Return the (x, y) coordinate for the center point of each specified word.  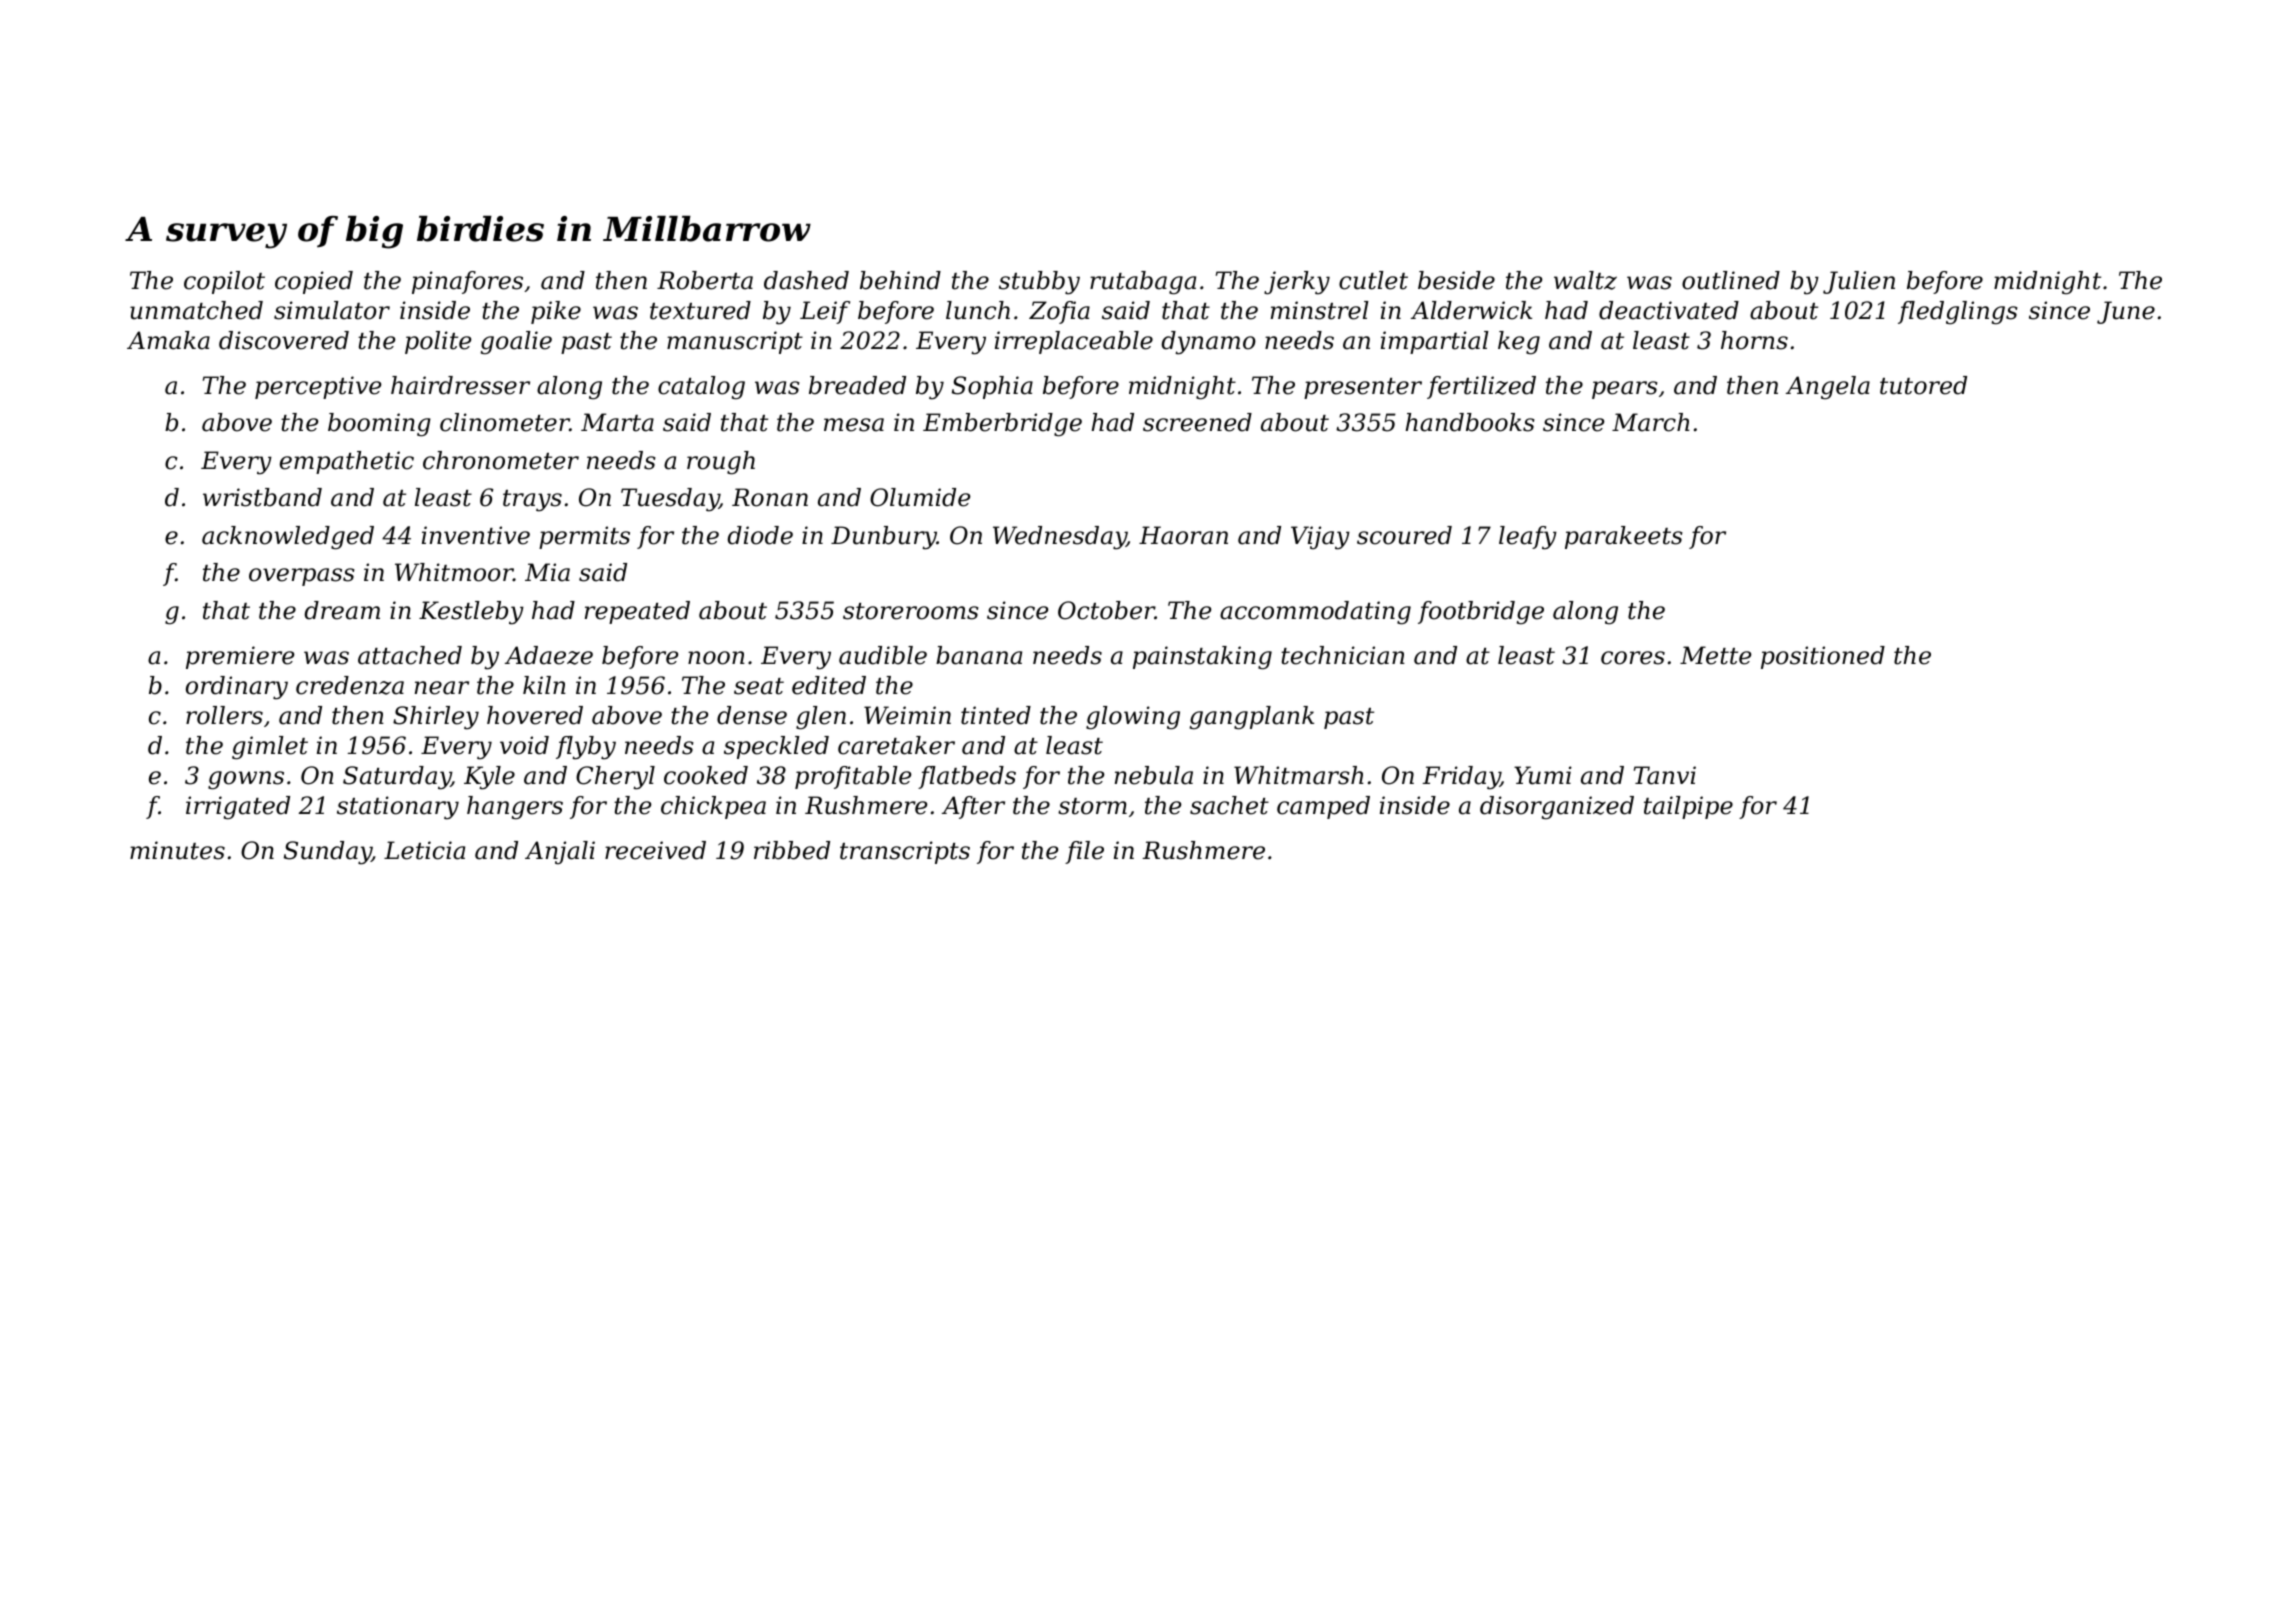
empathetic (347, 462)
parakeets (1624, 537)
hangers (515, 807)
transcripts (905, 852)
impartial (1435, 342)
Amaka (168, 340)
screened (1197, 422)
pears (1625, 390)
